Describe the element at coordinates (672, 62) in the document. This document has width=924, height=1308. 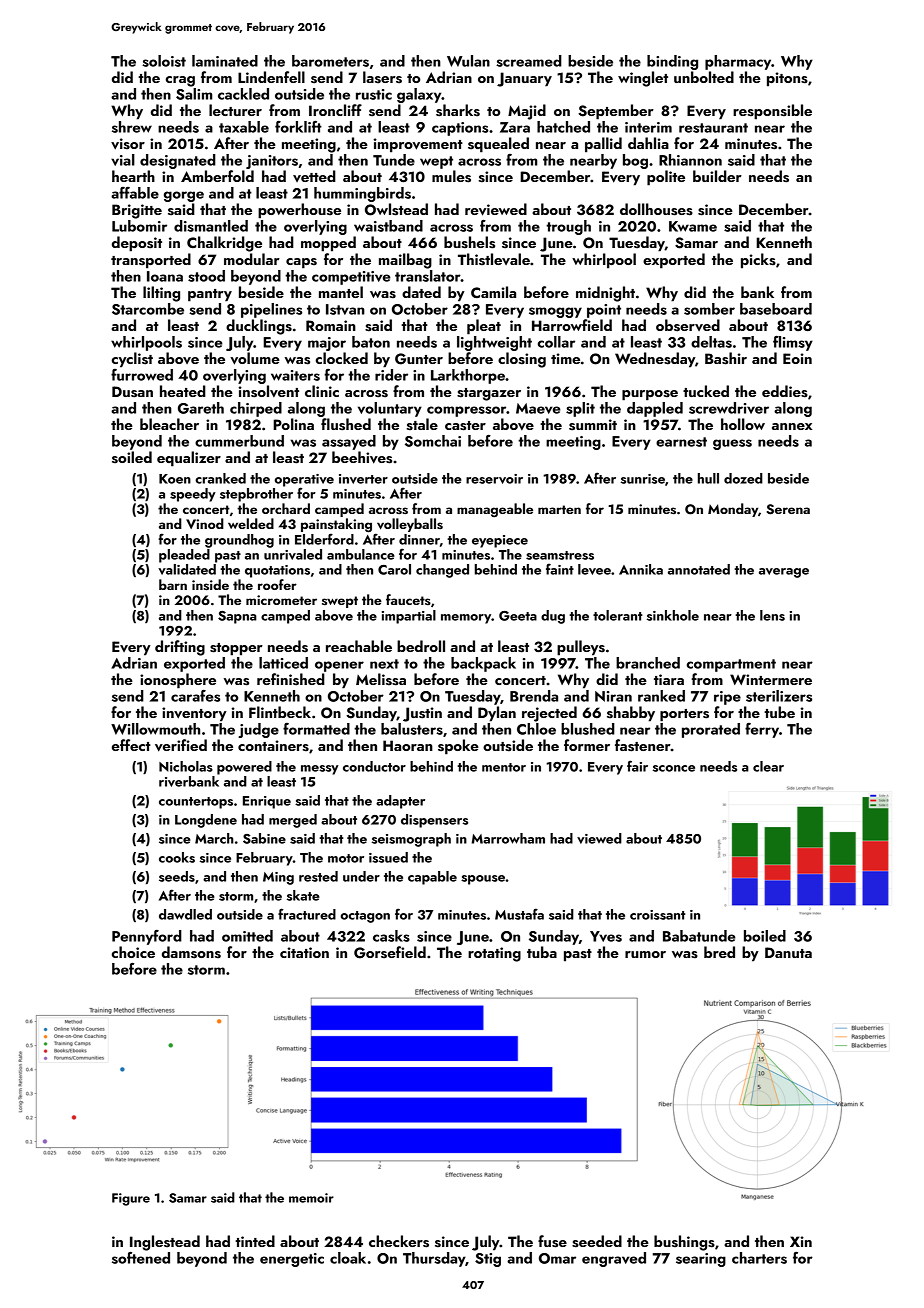
I see `binding` at that location.
